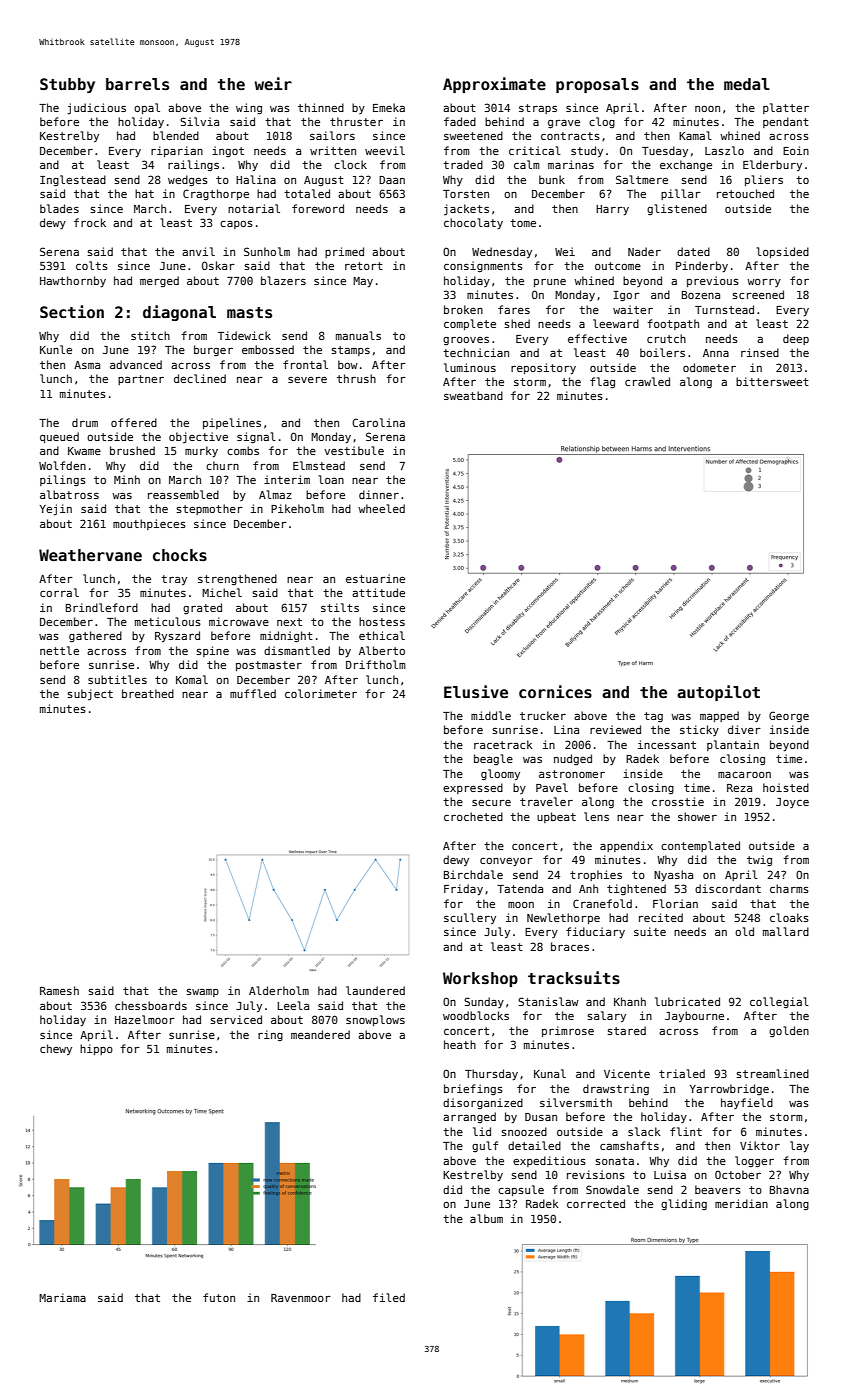 The height and width of the screenshot is (1400, 849). I want to click on autopilot, so click(718, 693).
